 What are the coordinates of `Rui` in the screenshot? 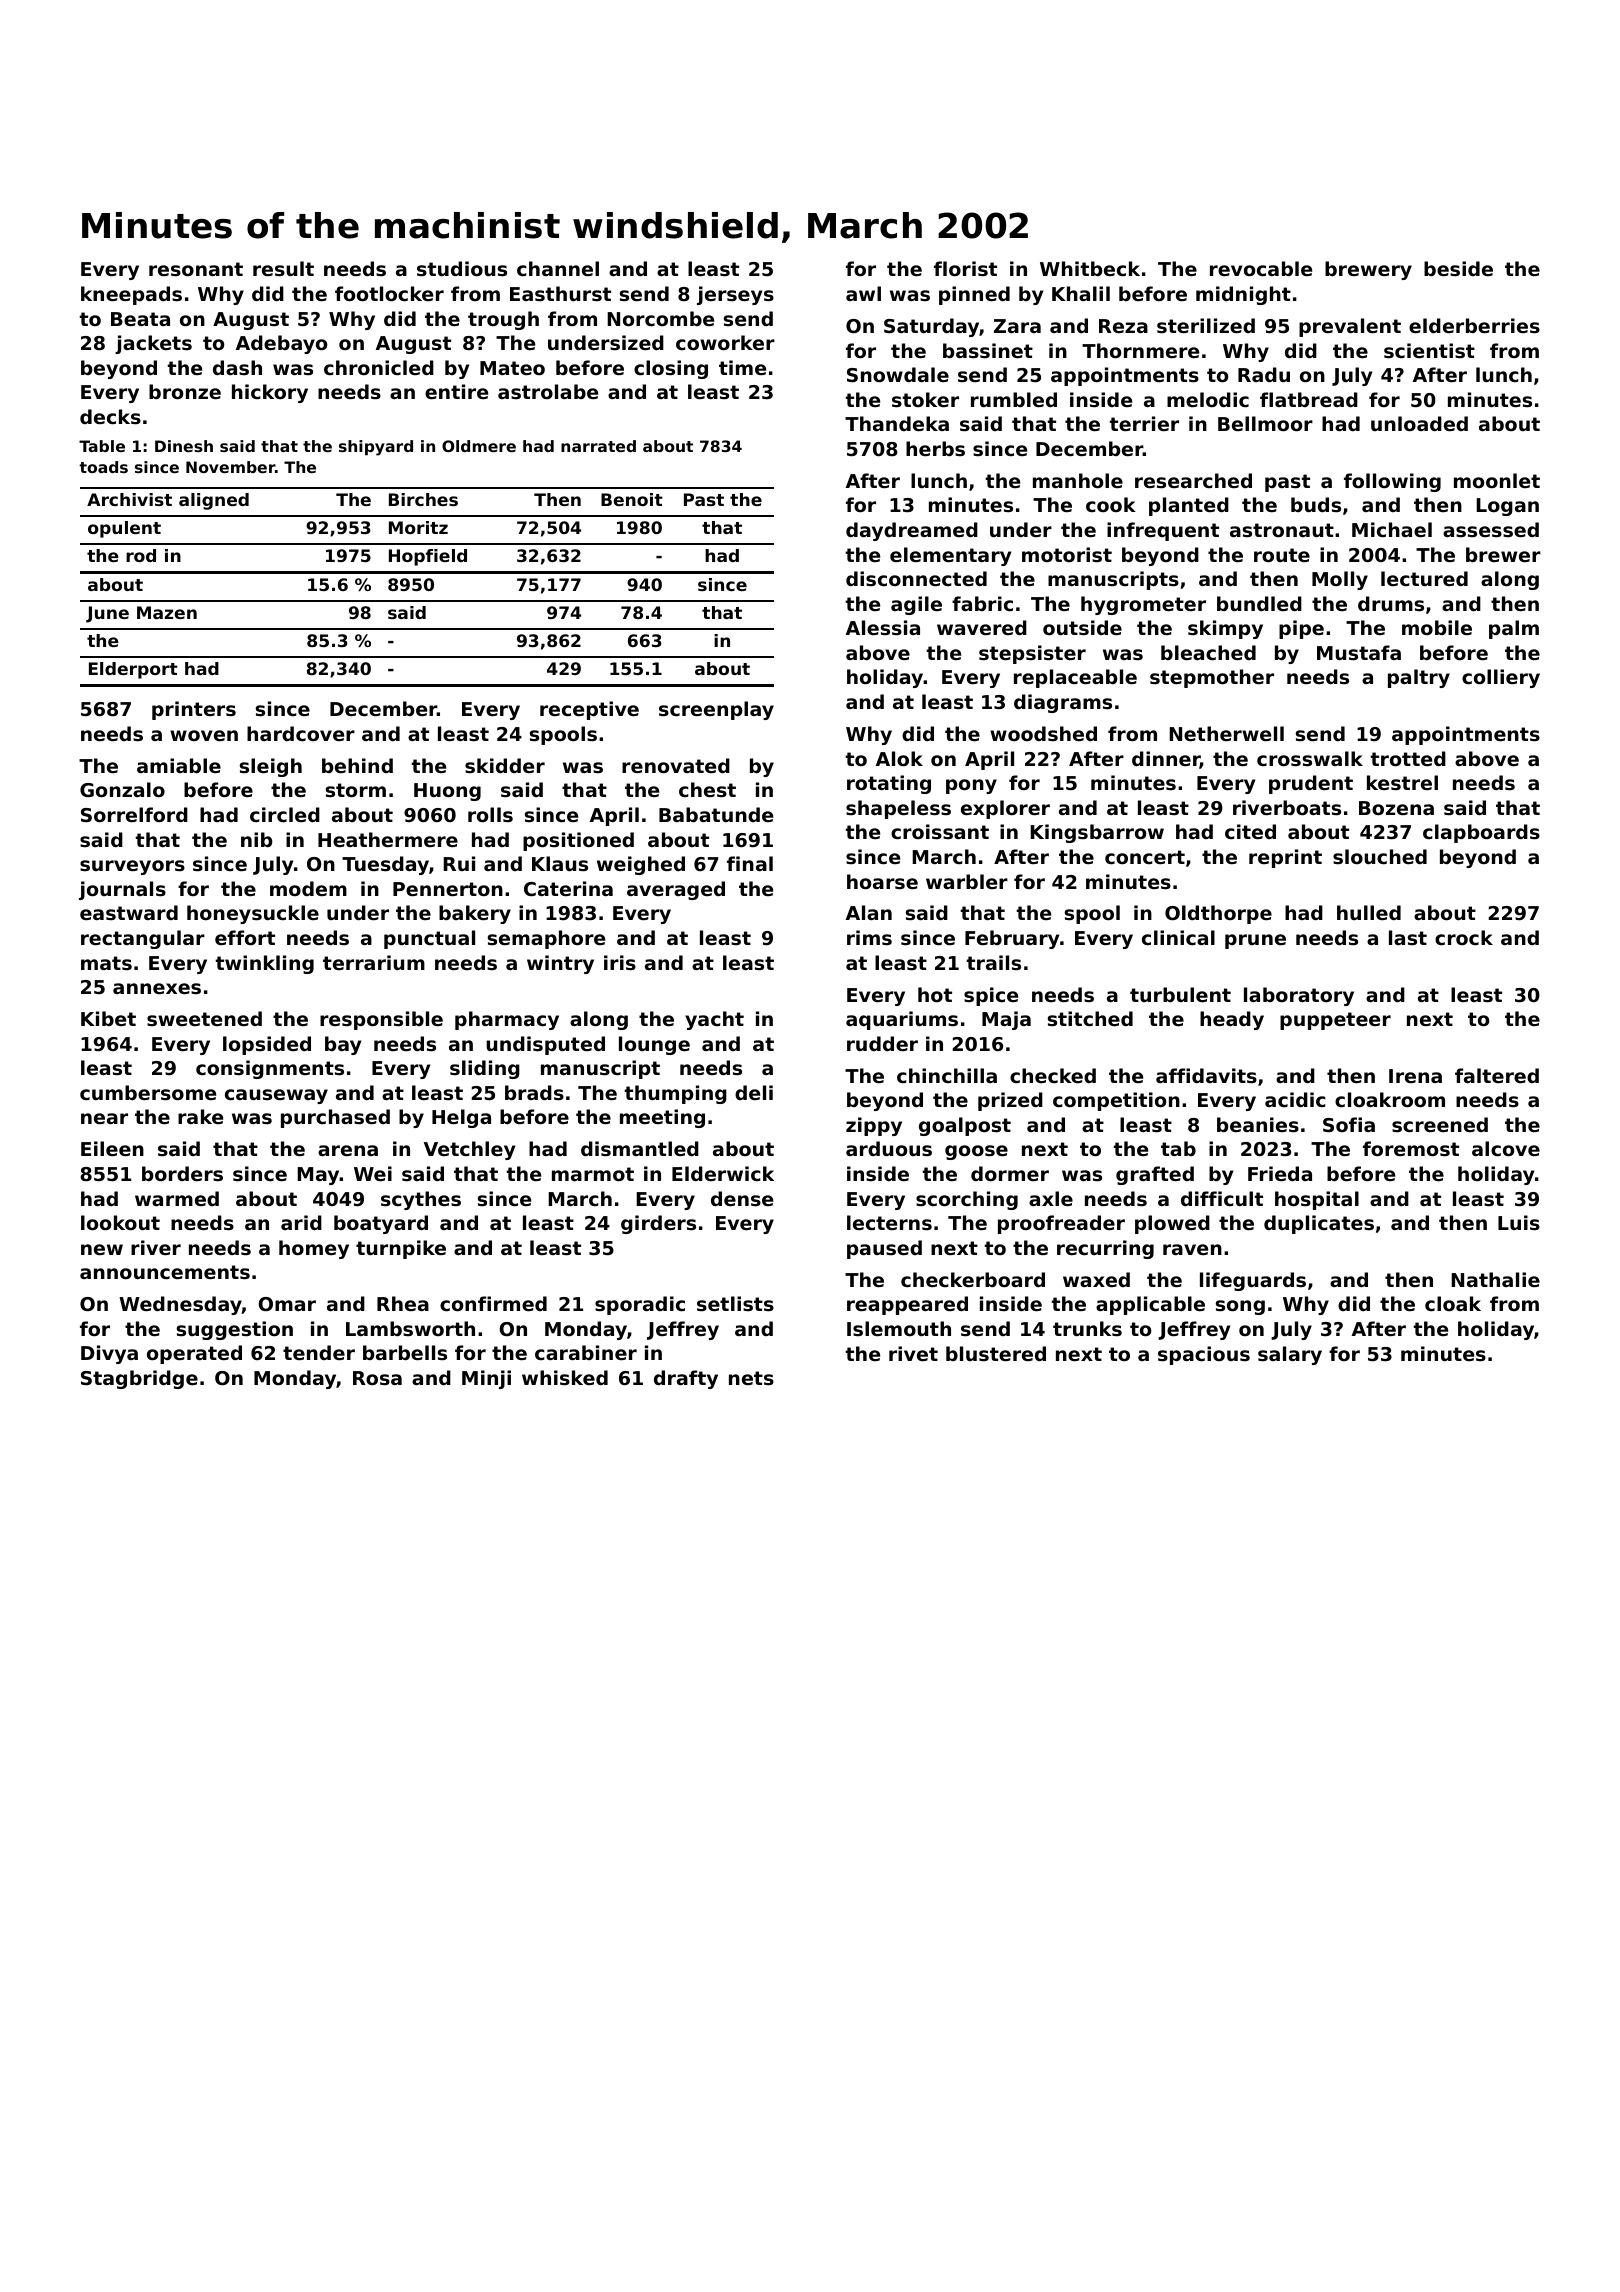 It's located at (459, 863).
